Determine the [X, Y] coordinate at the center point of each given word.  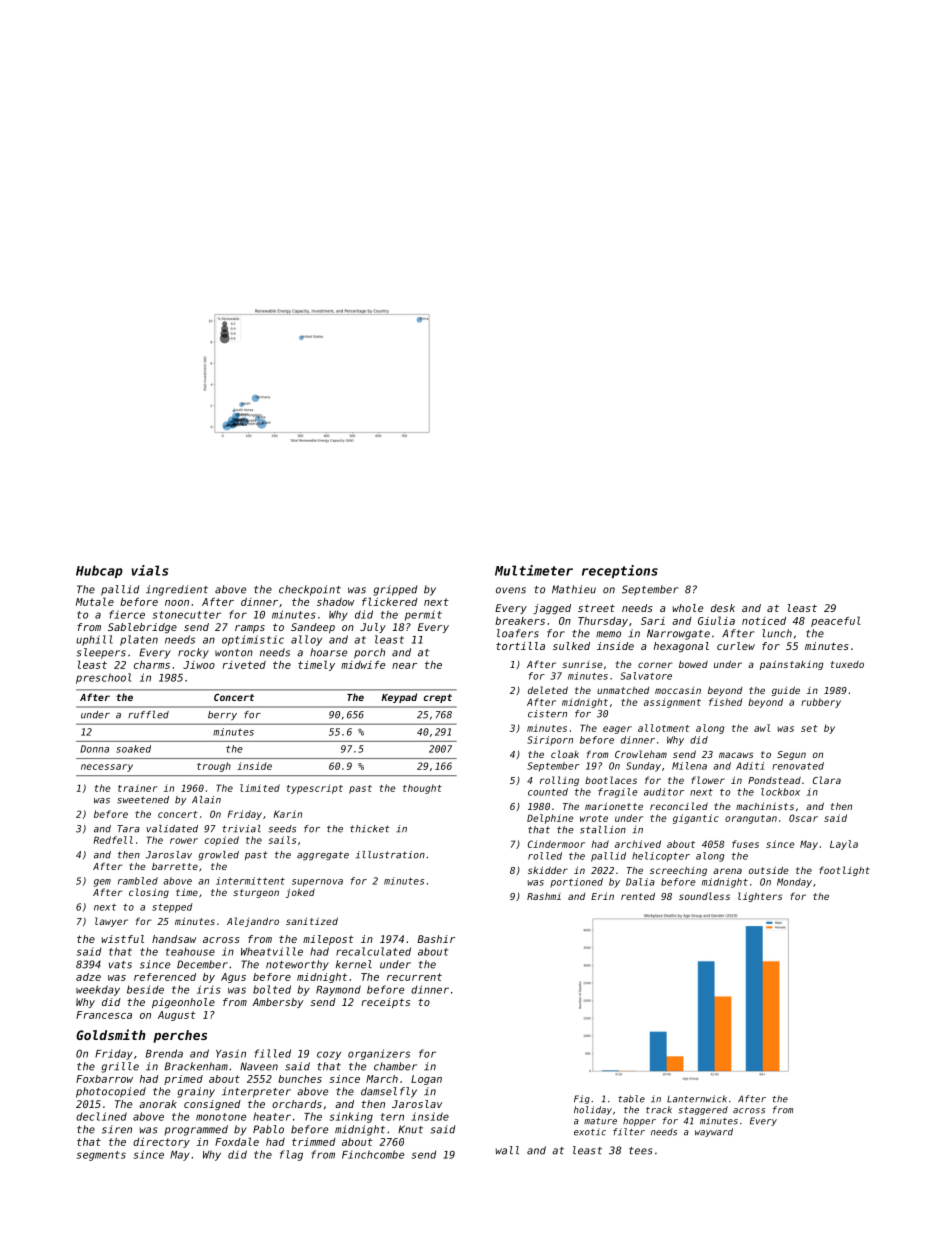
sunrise [582, 664]
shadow [336, 602]
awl [762, 728]
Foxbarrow [104, 1079]
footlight [844, 871]
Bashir [436, 939]
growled [218, 856]
